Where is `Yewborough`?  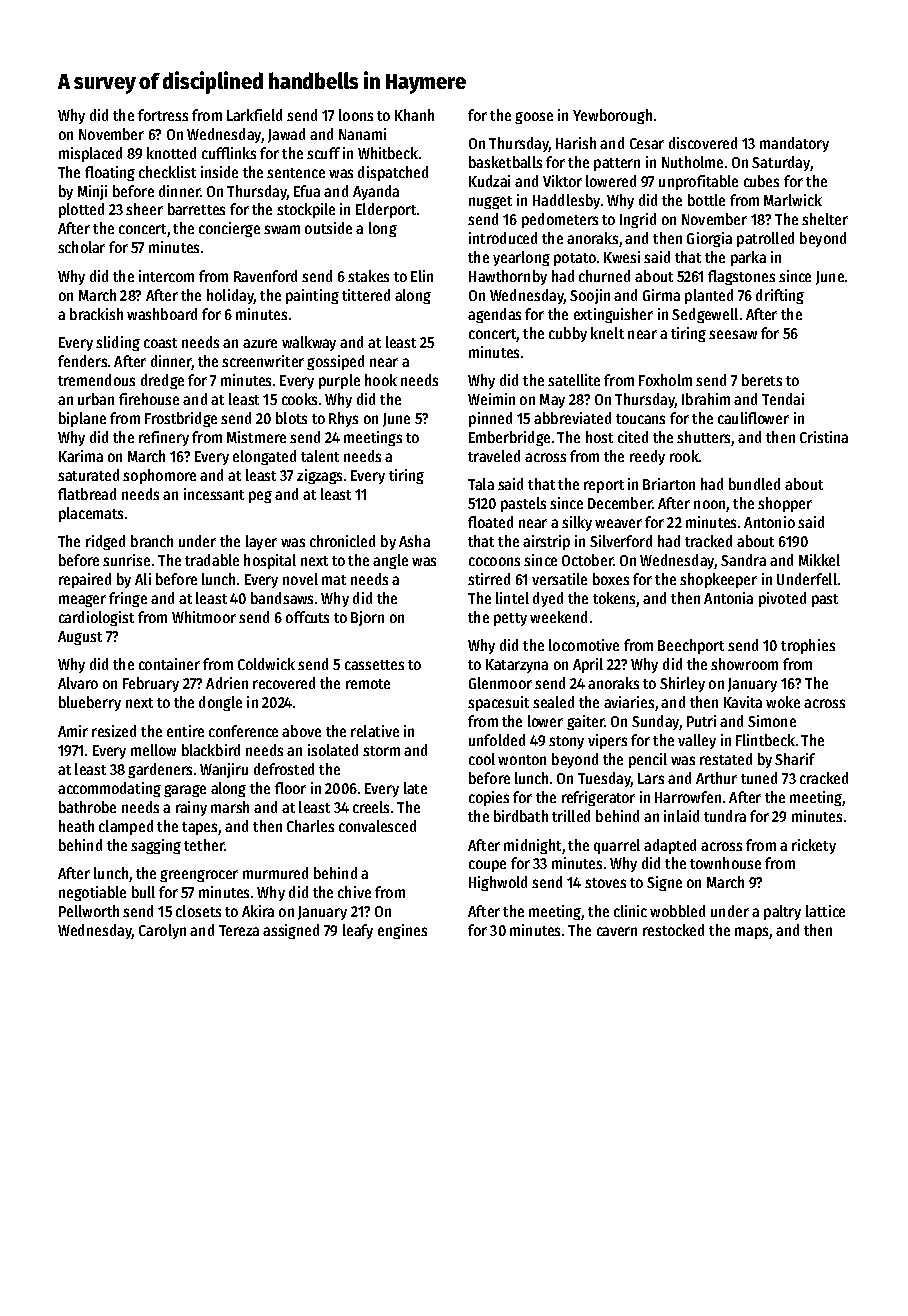
Yewborough is located at coordinates (612, 116).
